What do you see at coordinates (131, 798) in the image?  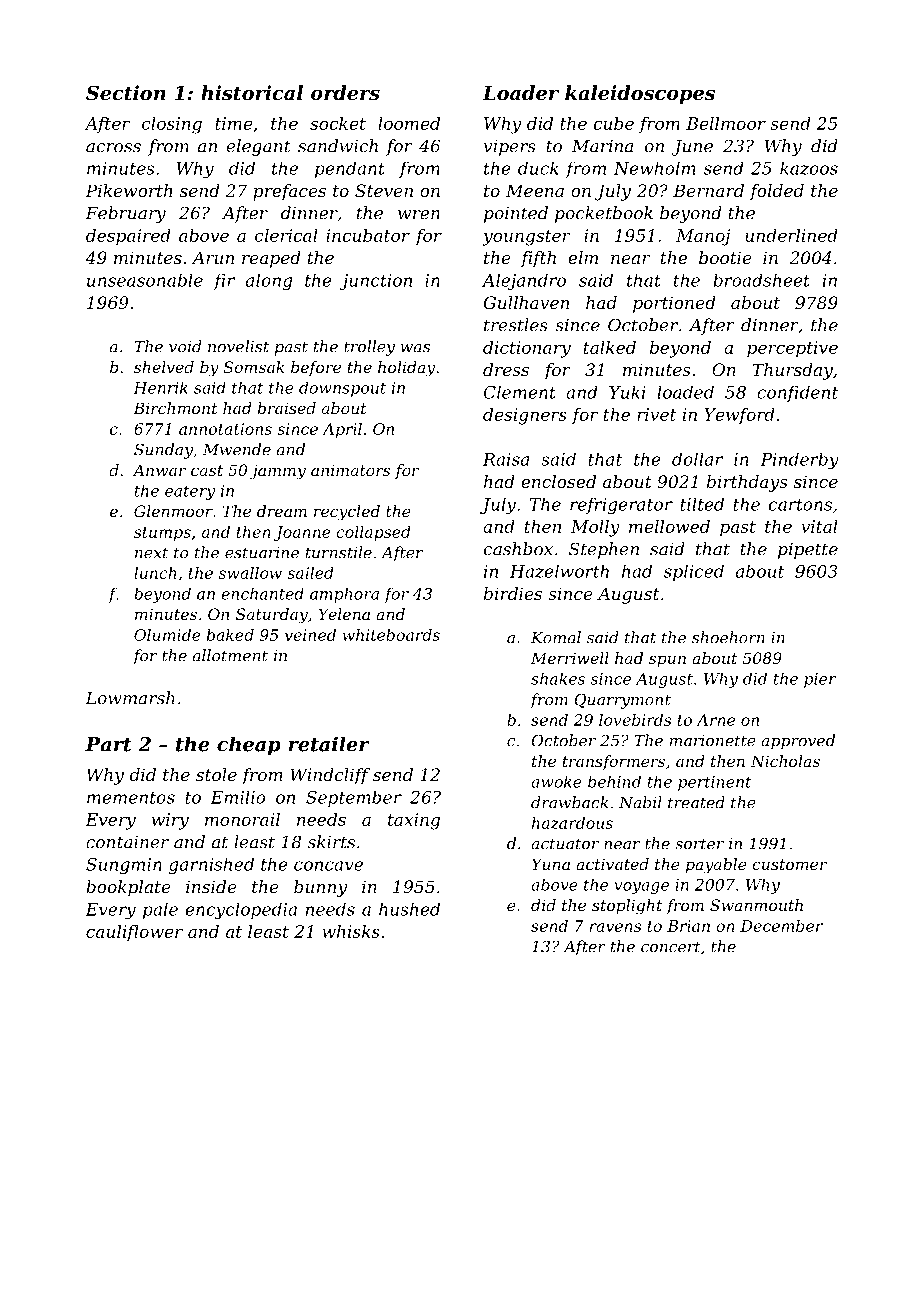 I see `mementos` at bounding box center [131, 798].
